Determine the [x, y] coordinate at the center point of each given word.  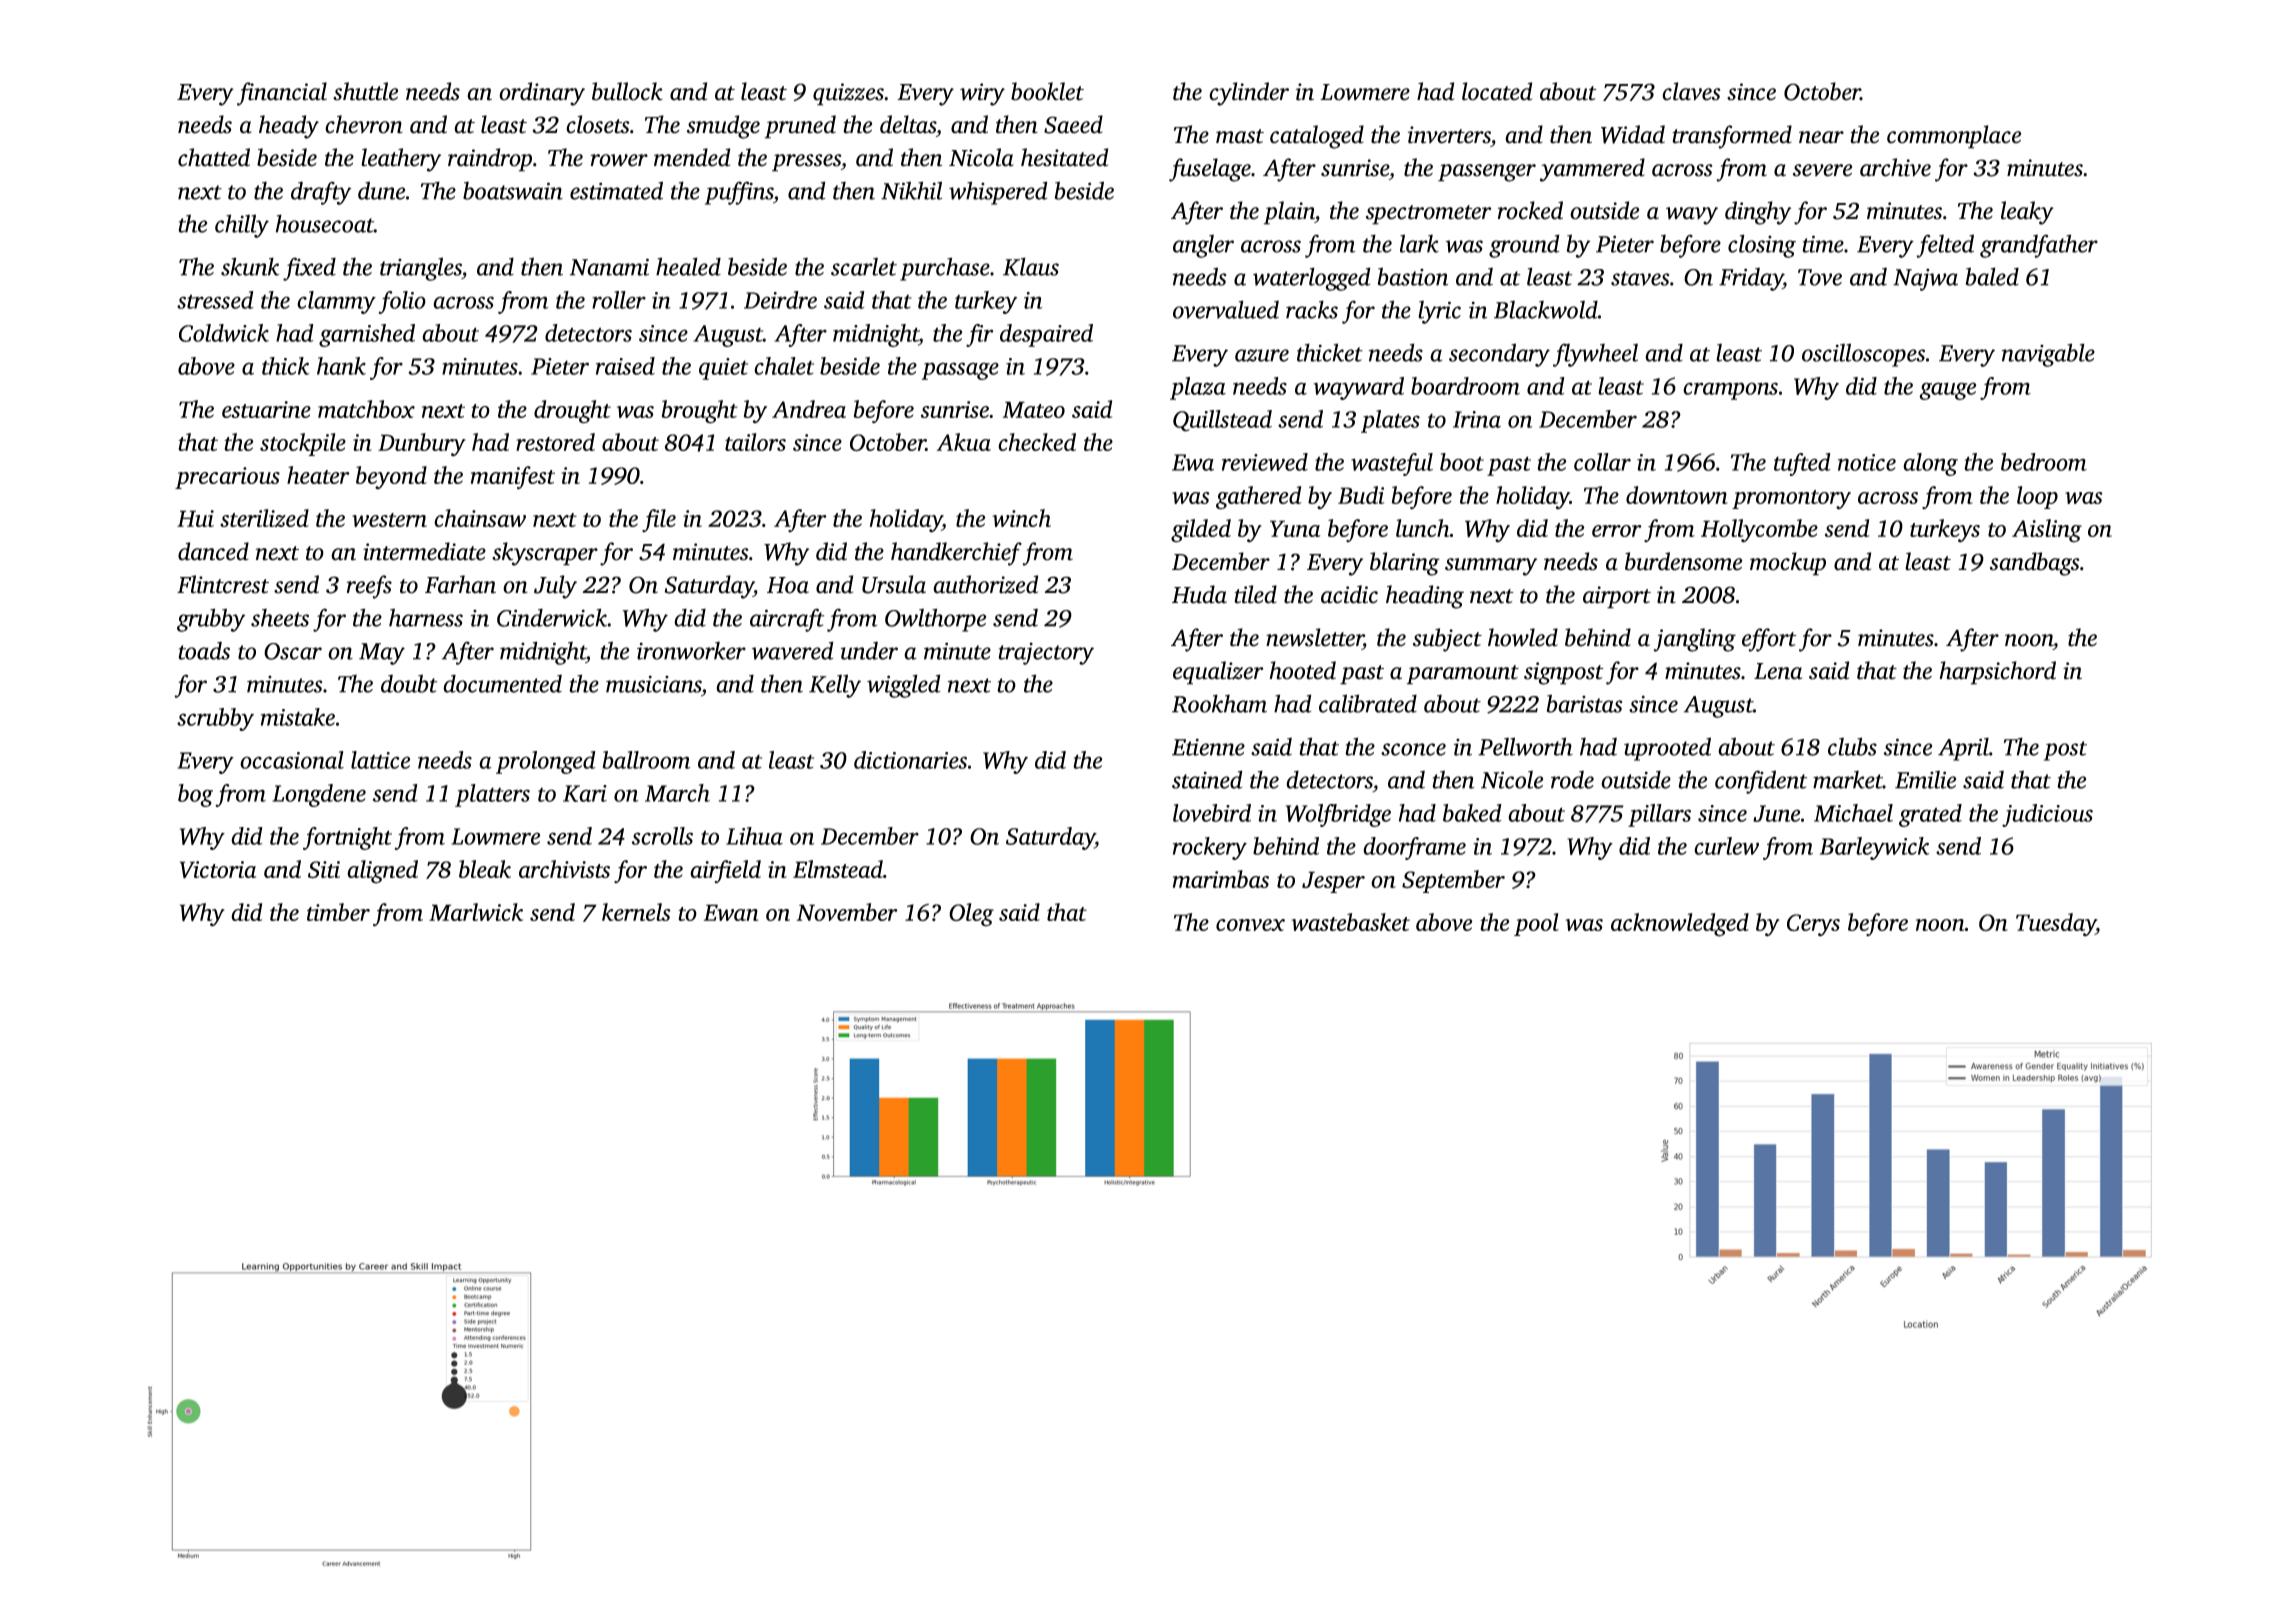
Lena [1778, 671]
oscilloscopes [1863, 355]
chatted [214, 157]
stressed [215, 300]
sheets [280, 617]
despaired [1046, 335]
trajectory [1046, 653]
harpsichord [1997, 673]
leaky [2027, 213]
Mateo [1034, 409]
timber [338, 912]
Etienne [1208, 747]
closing [1762, 246]
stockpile [303, 444]
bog [195, 795]
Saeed [1073, 124]
